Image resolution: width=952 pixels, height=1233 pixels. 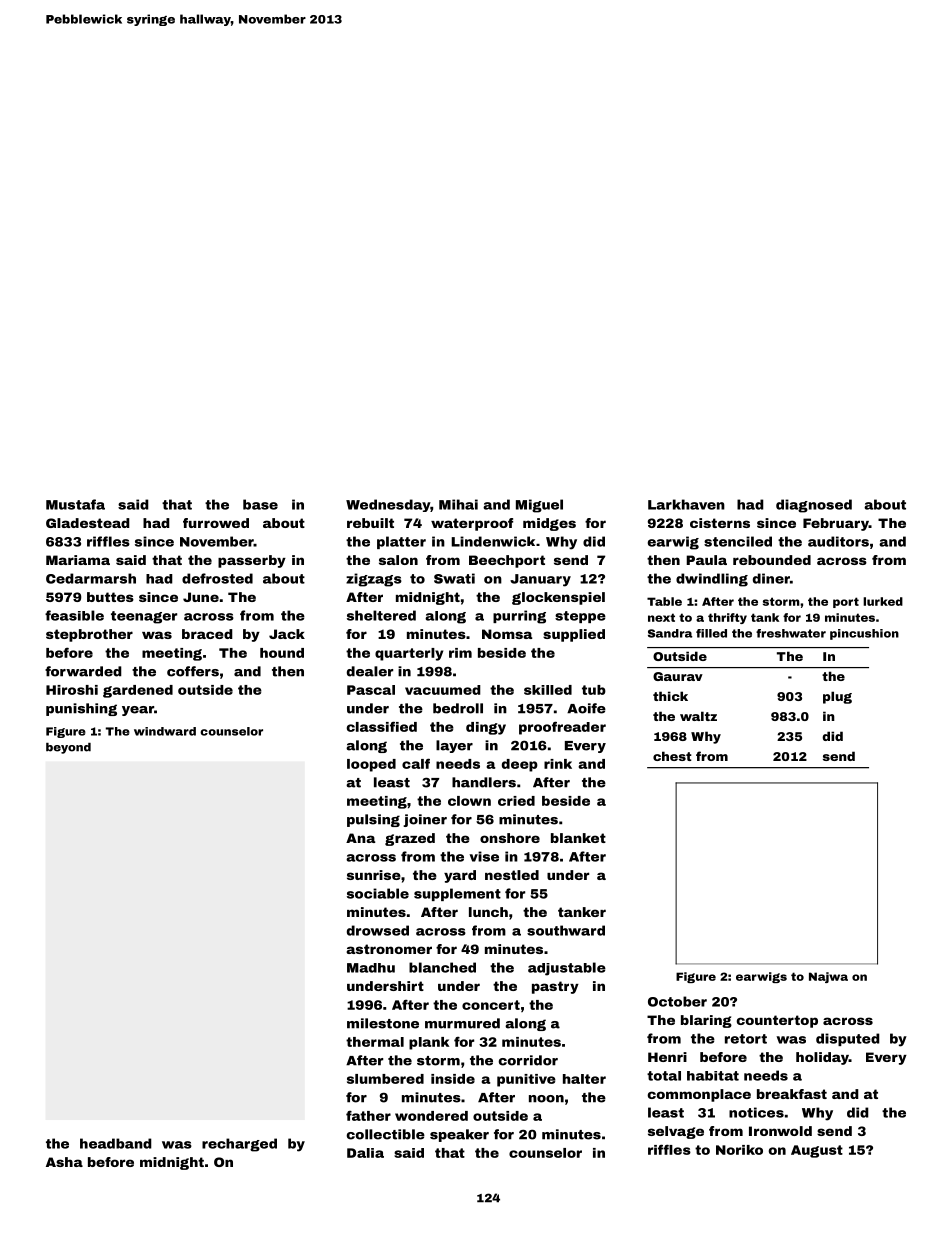 I want to click on Gladestead, so click(x=88, y=523).
